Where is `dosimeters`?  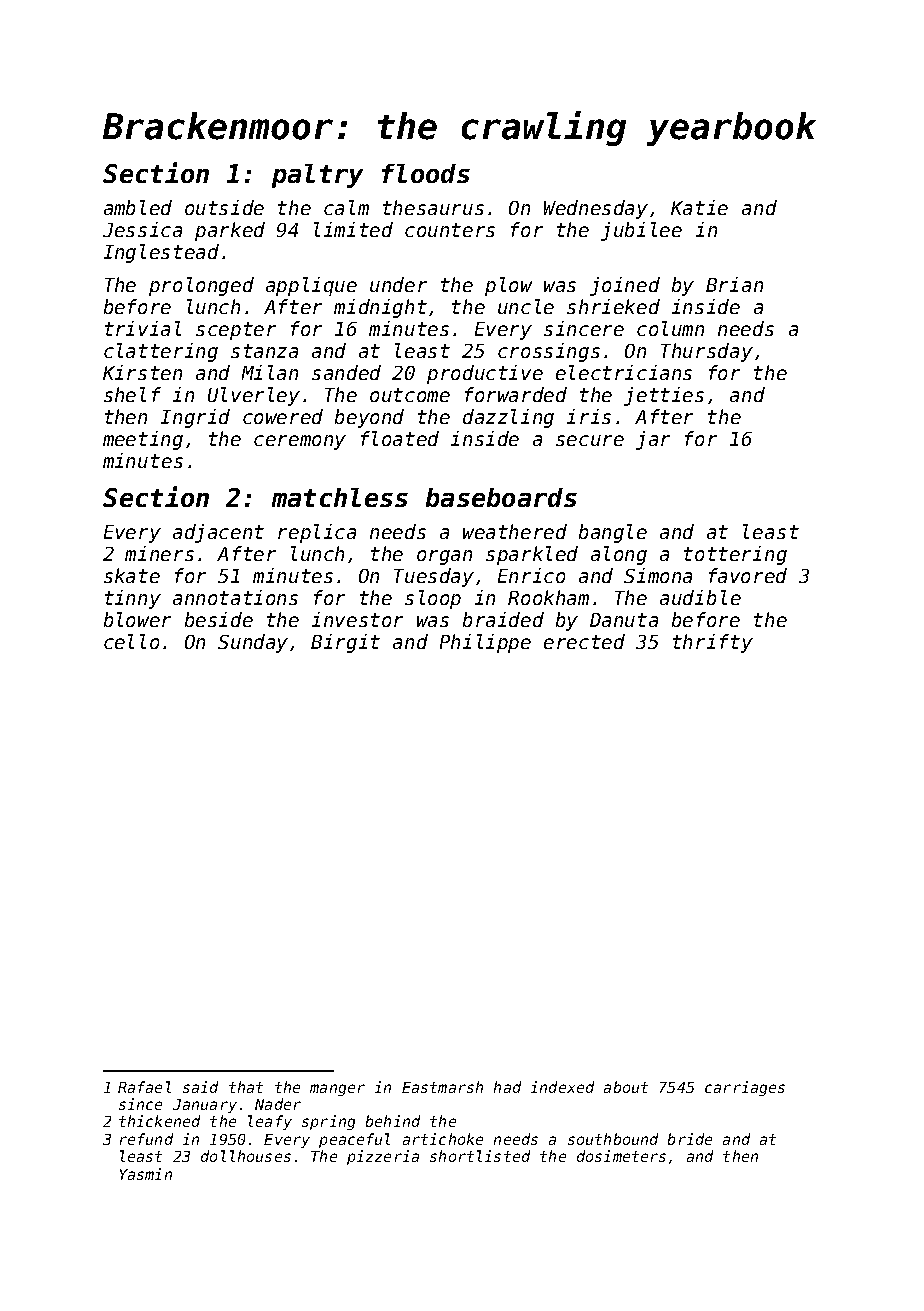
dosimeters is located at coordinates (621, 1156).
